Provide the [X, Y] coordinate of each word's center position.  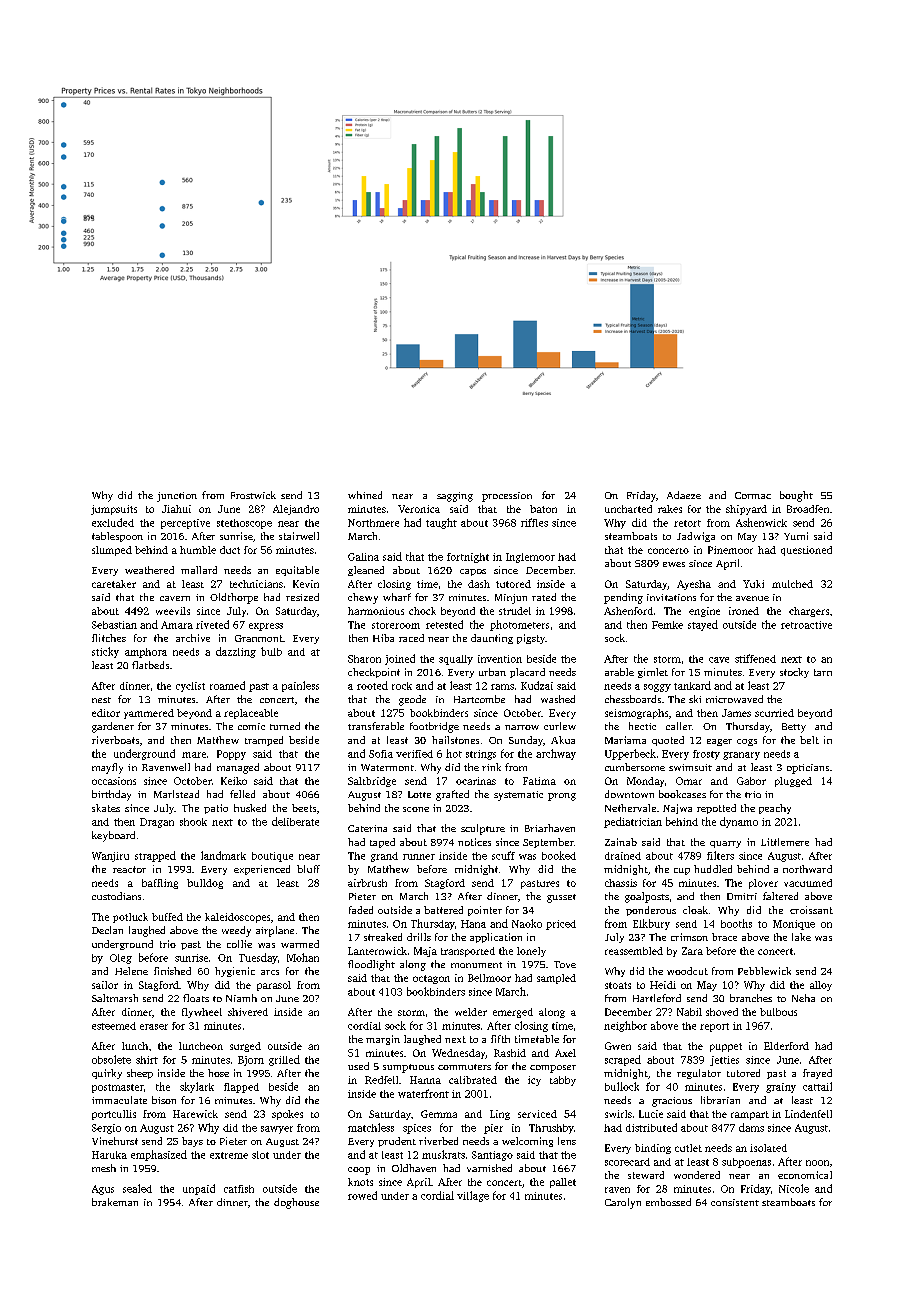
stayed [703, 625]
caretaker [114, 584]
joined [400, 659]
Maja [425, 952]
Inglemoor [530, 558]
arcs [270, 972]
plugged [793, 782]
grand [384, 857]
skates [106, 808]
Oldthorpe [234, 598]
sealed [137, 1188]
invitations [671, 597]
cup [682, 871]
